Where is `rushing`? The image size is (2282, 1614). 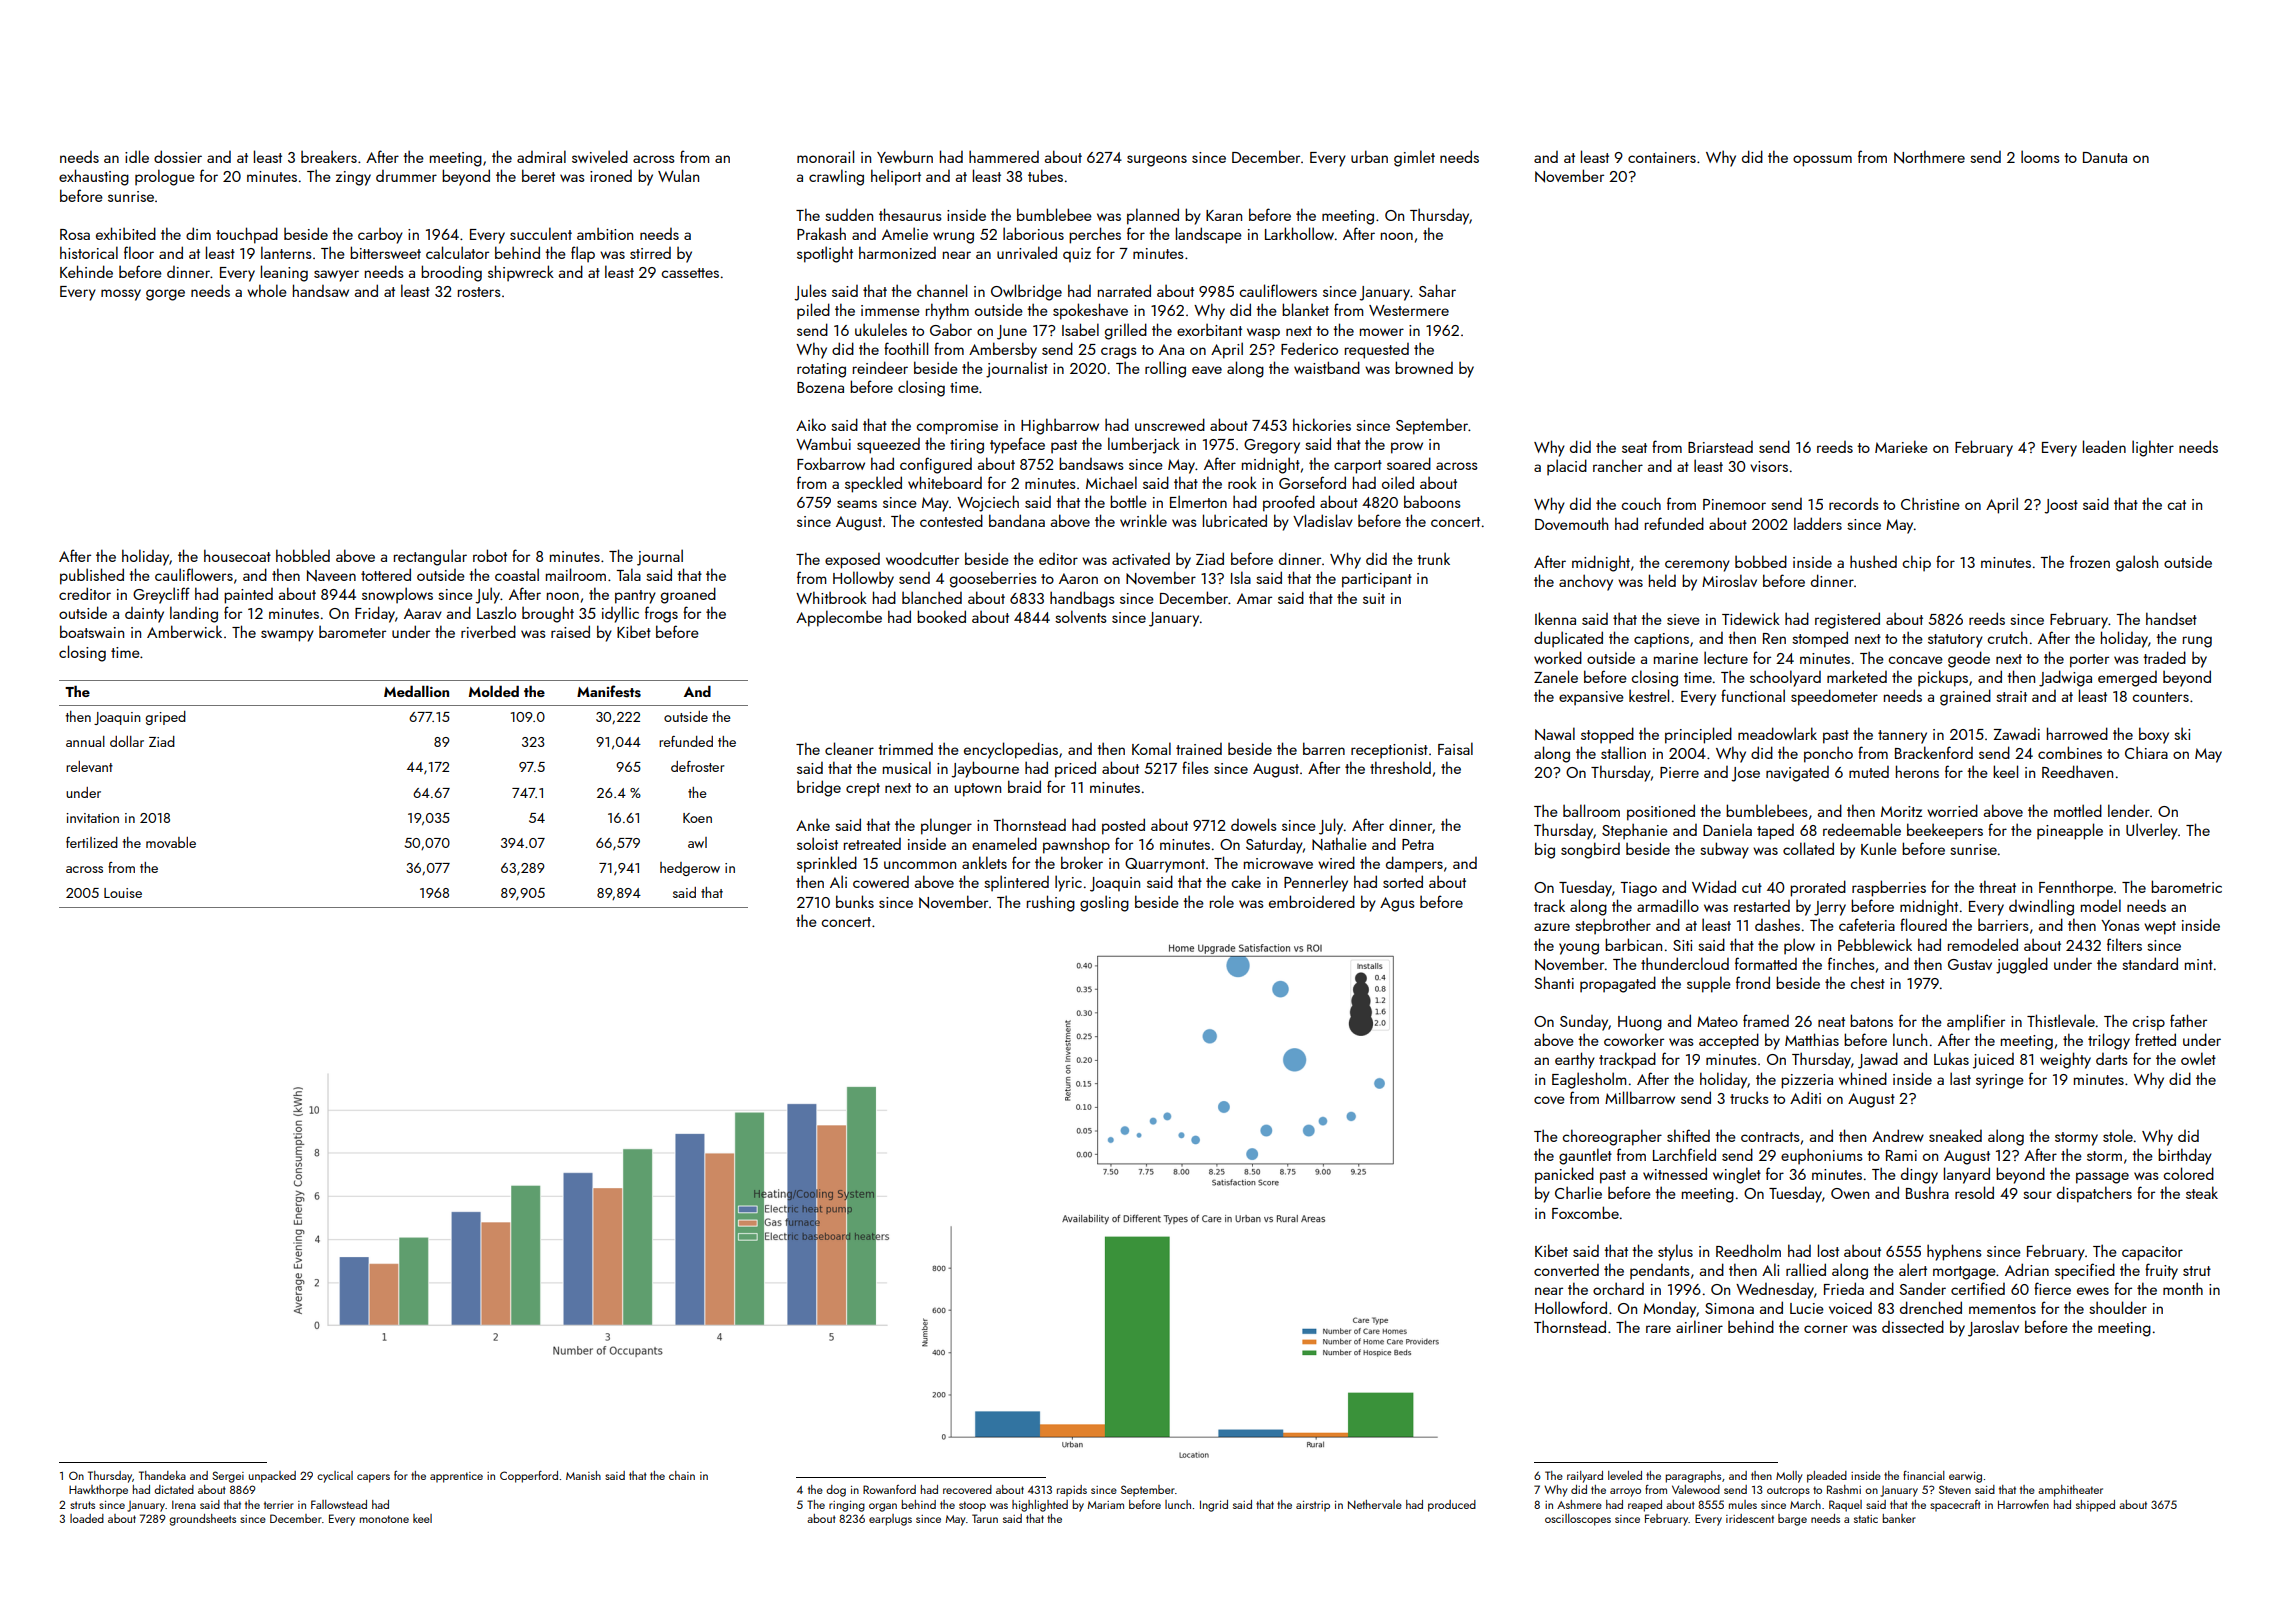 rushing is located at coordinates (1051, 903).
